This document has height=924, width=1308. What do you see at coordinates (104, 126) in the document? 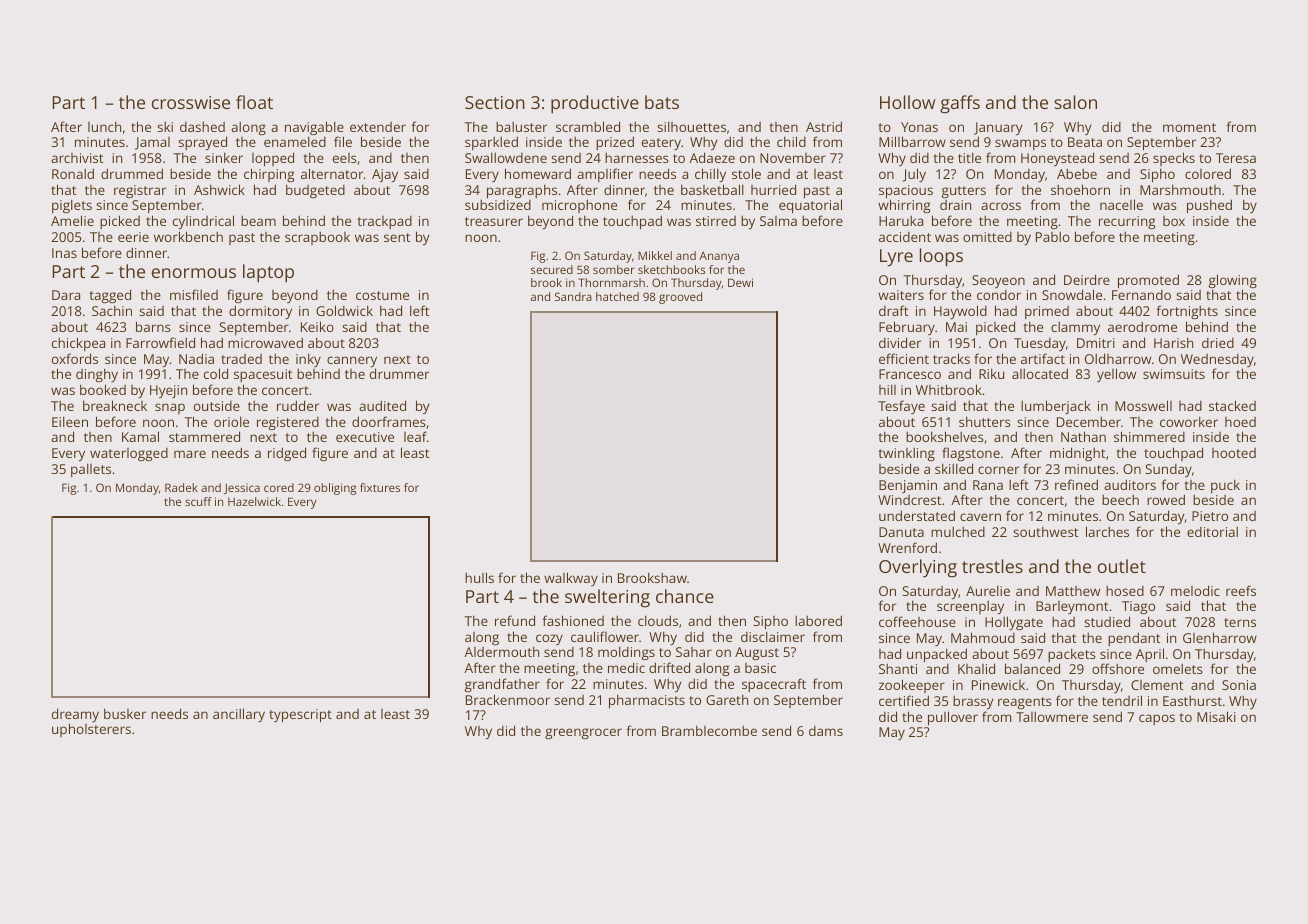
I see `lunch` at bounding box center [104, 126].
